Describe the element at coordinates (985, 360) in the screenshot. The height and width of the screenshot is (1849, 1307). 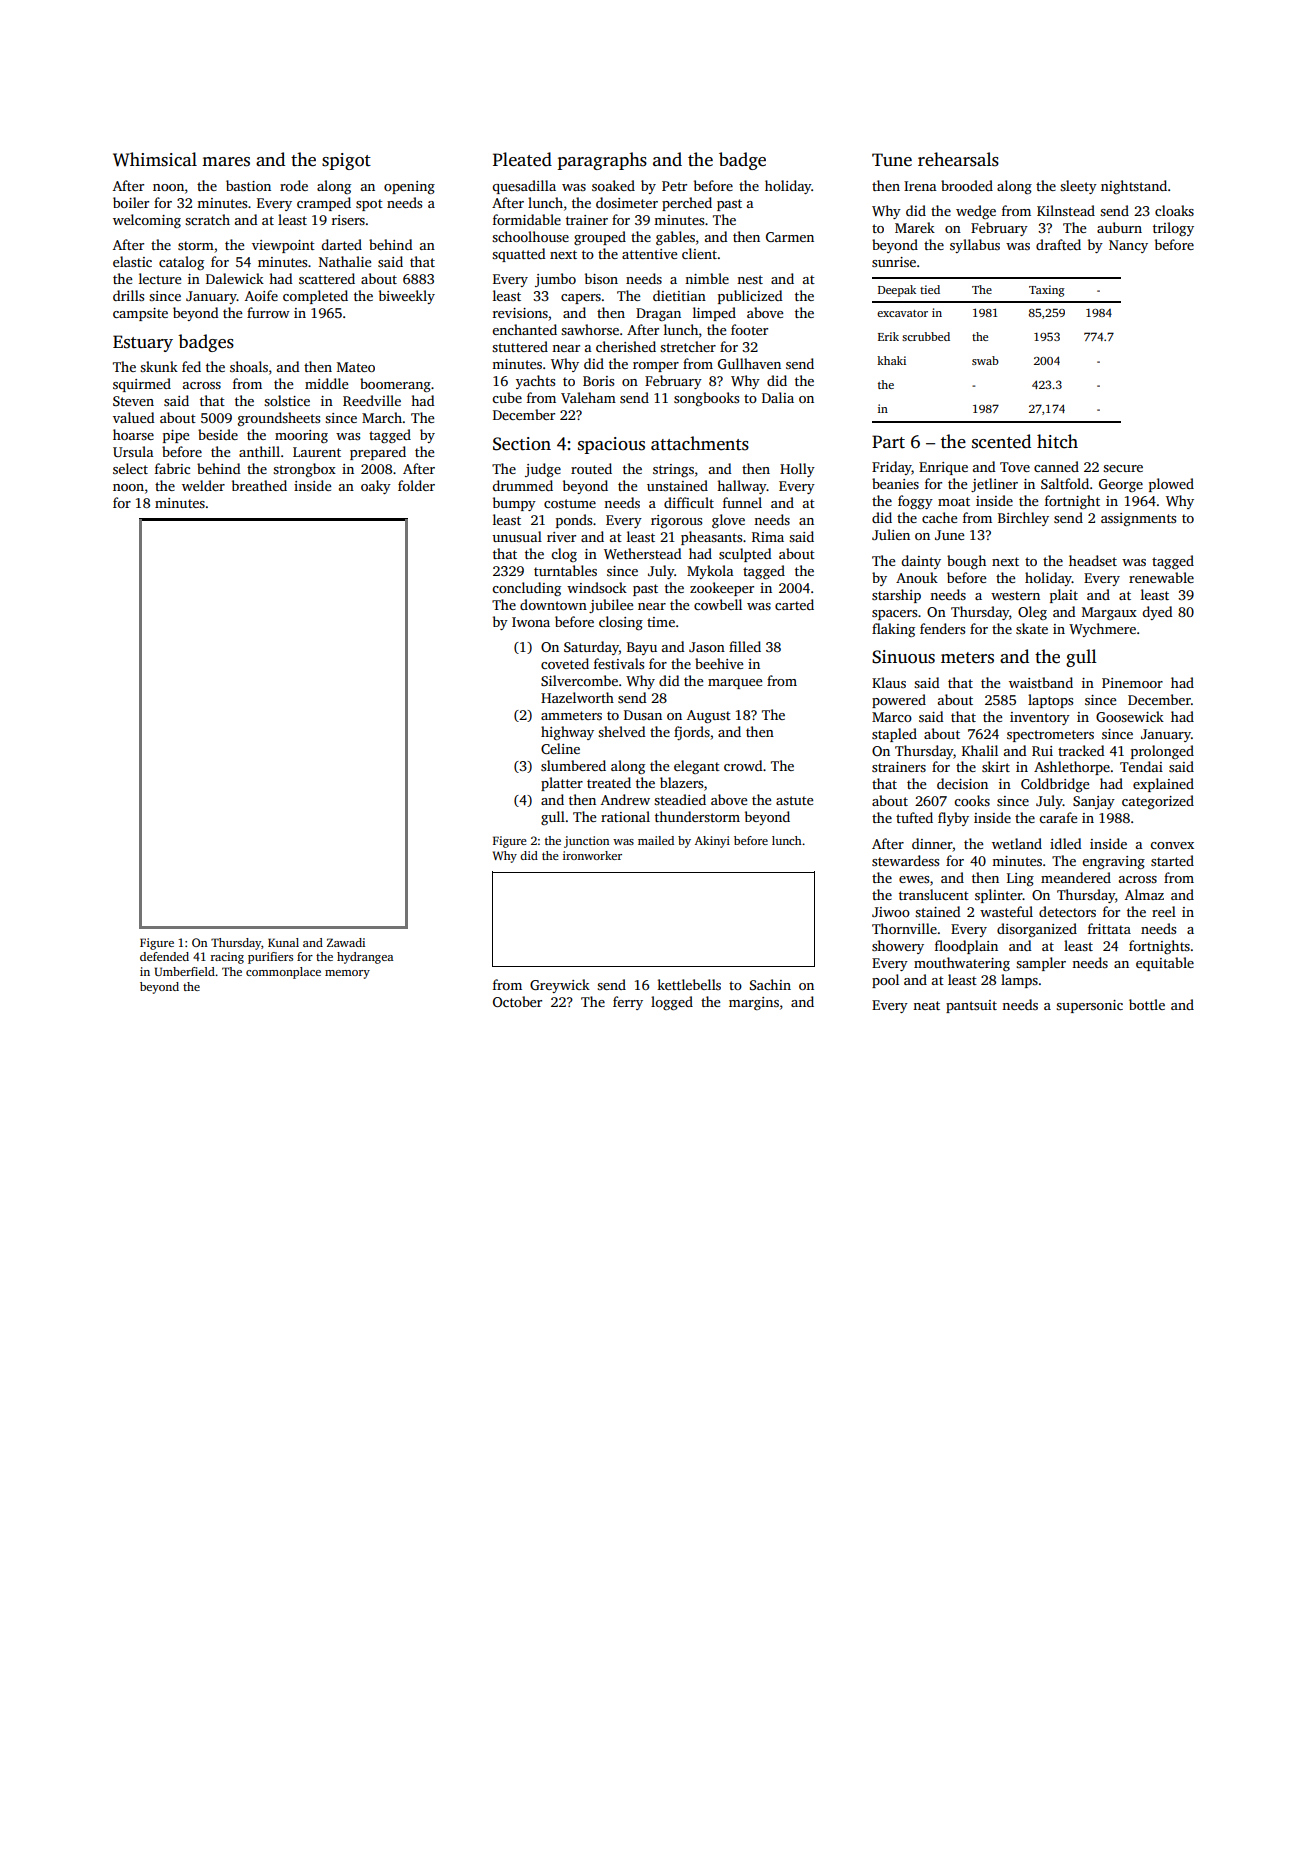
I see `swab` at that location.
